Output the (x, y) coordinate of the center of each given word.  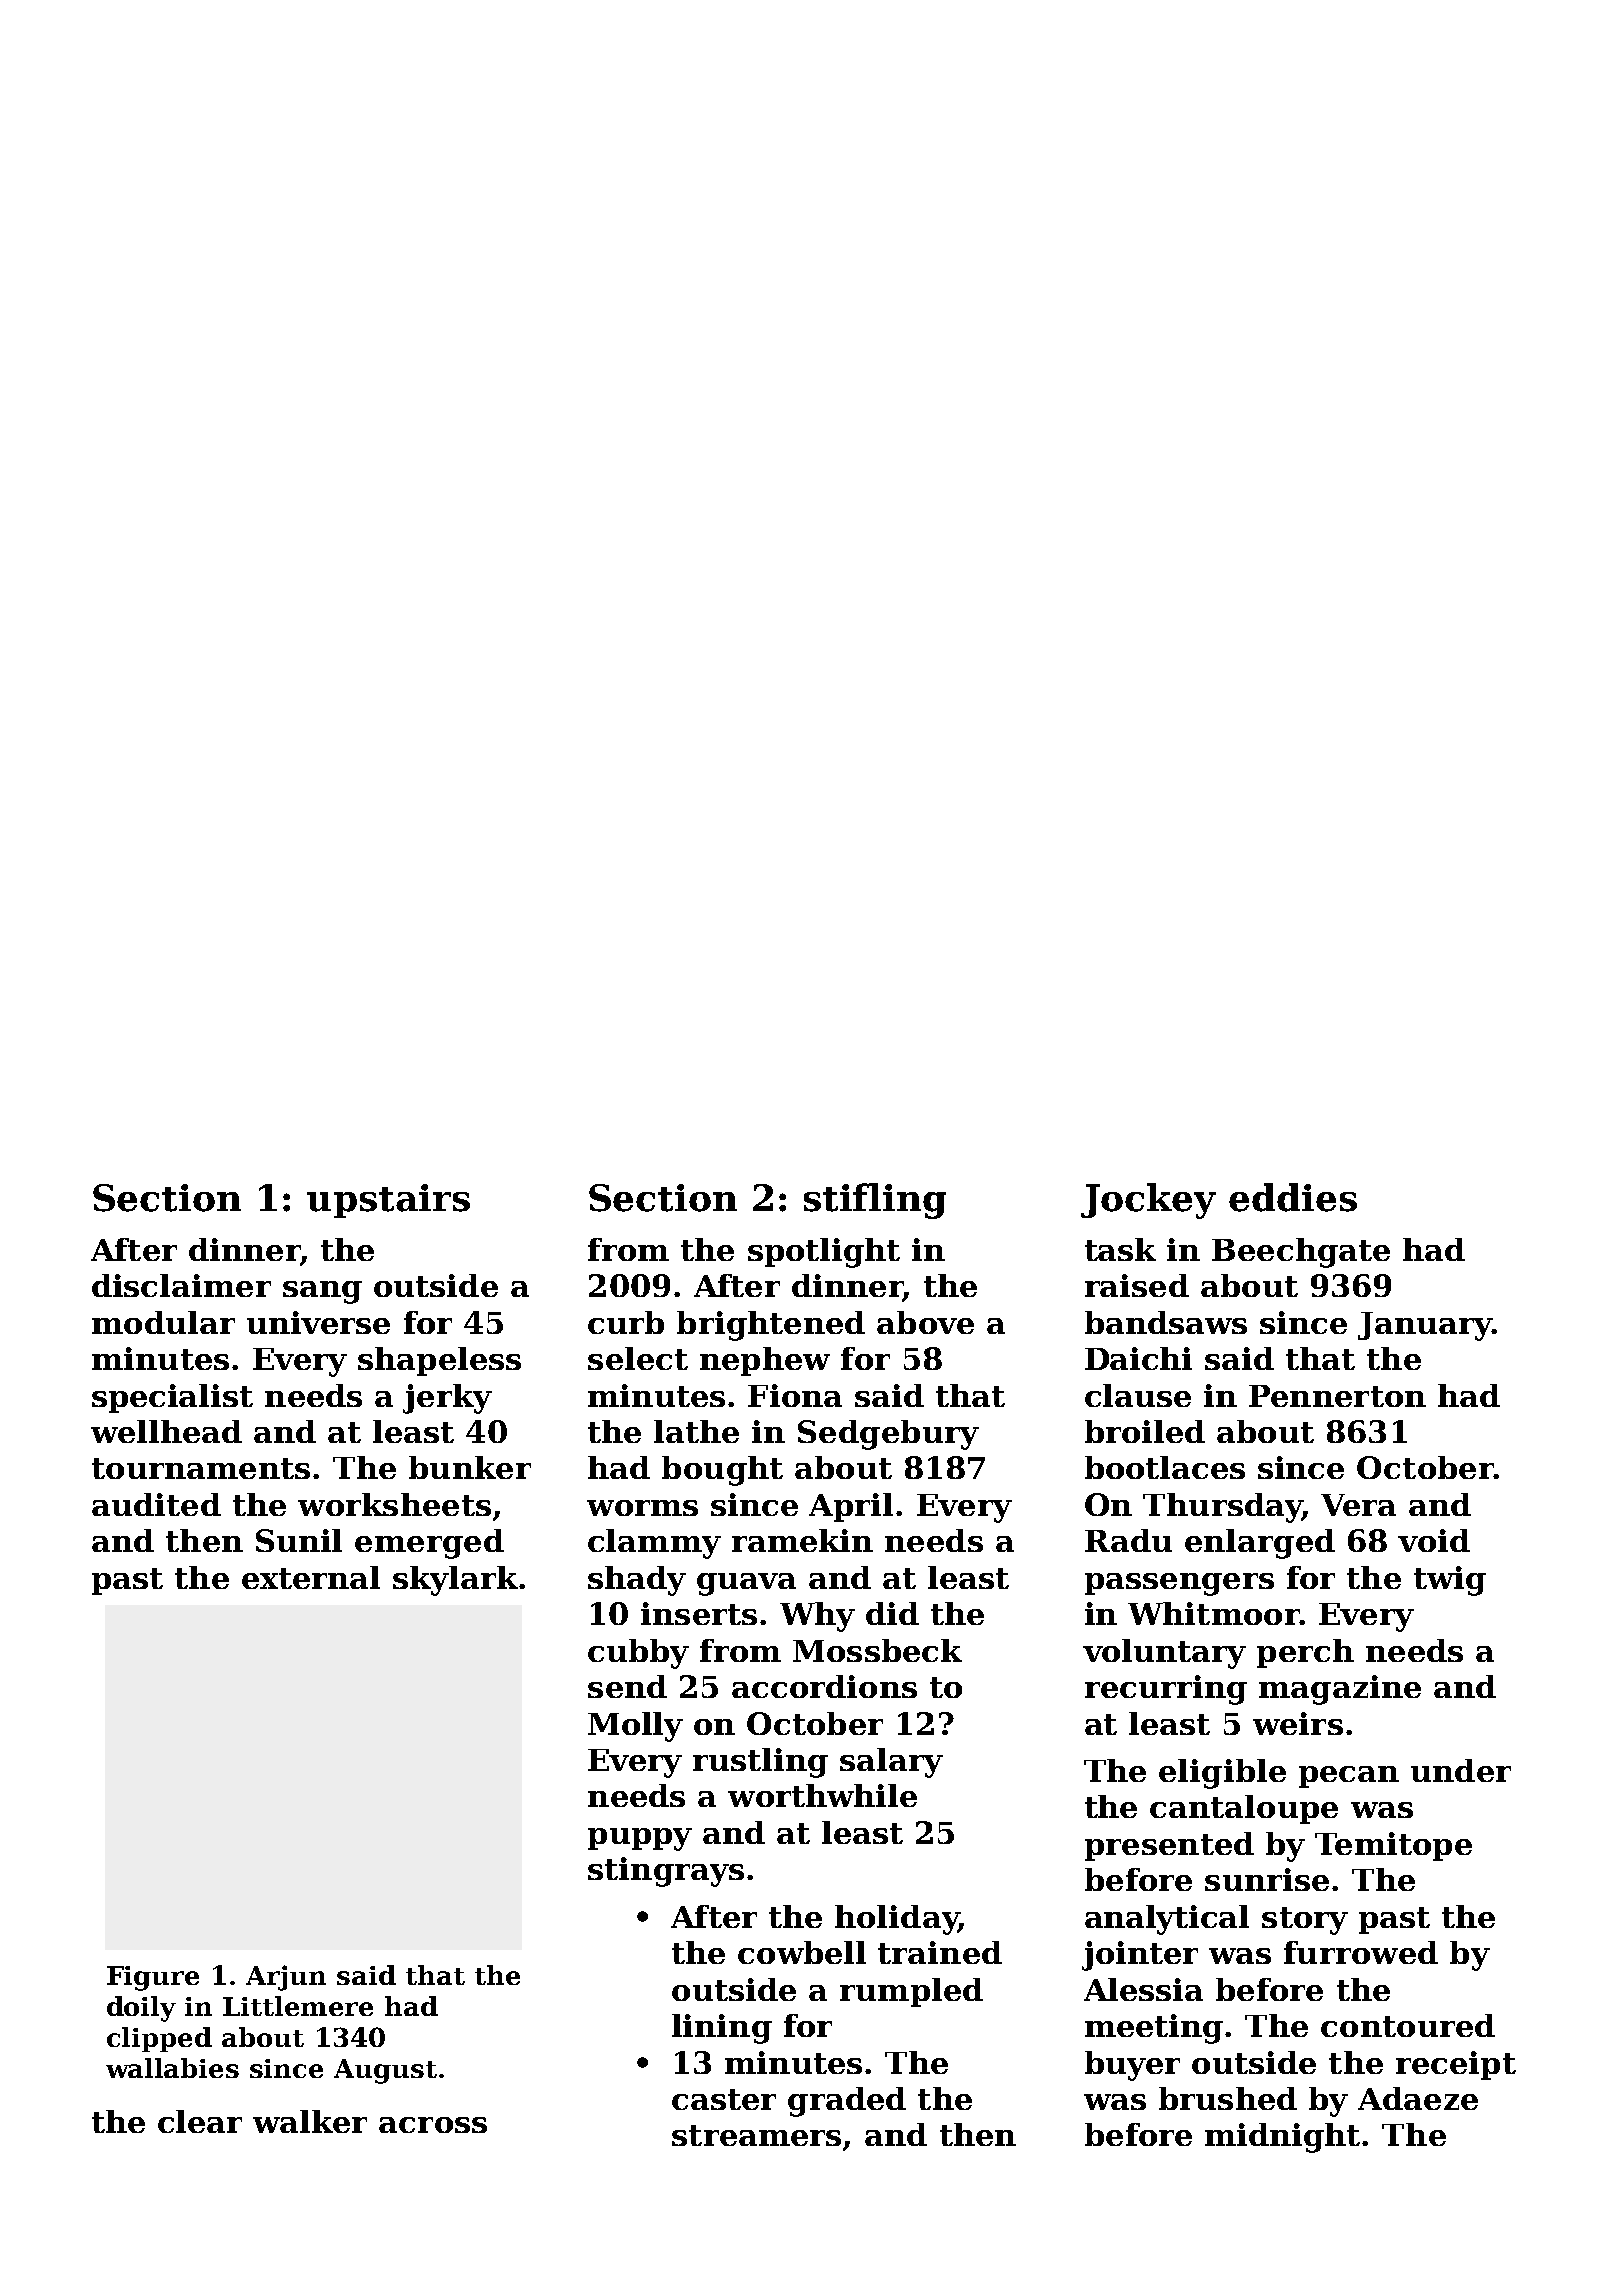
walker (310, 2121)
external (311, 1577)
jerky (447, 1399)
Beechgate (1301, 1253)
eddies (1293, 1197)
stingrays (666, 1872)
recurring (1166, 1690)
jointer (1140, 1956)
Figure (153, 1978)
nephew (765, 1361)
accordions (824, 1686)
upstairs (388, 1201)
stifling (875, 1201)
